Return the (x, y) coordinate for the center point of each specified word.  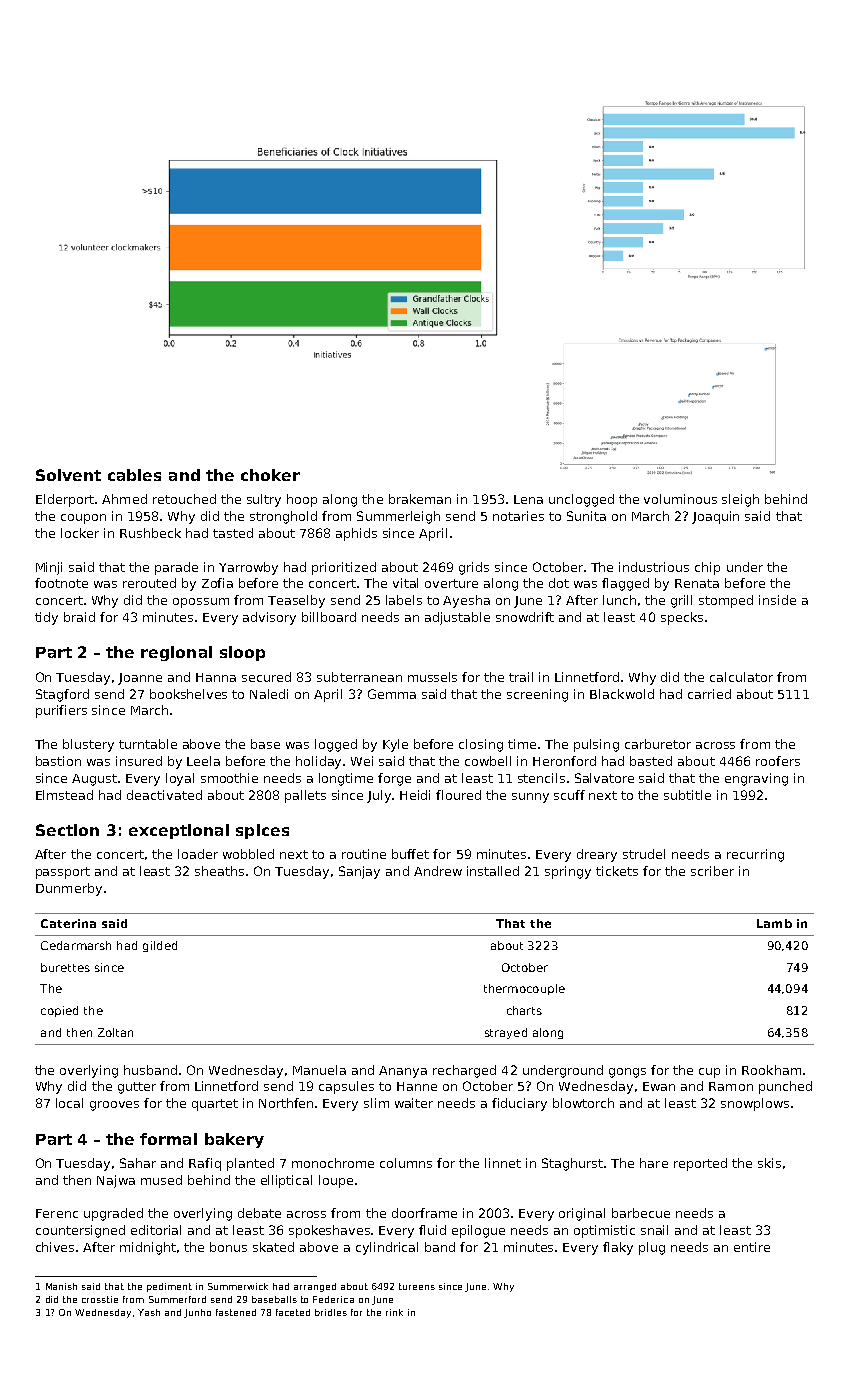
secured (266, 677)
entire (752, 1247)
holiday (318, 762)
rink (394, 1312)
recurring (755, 855)
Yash (149, 1312)
